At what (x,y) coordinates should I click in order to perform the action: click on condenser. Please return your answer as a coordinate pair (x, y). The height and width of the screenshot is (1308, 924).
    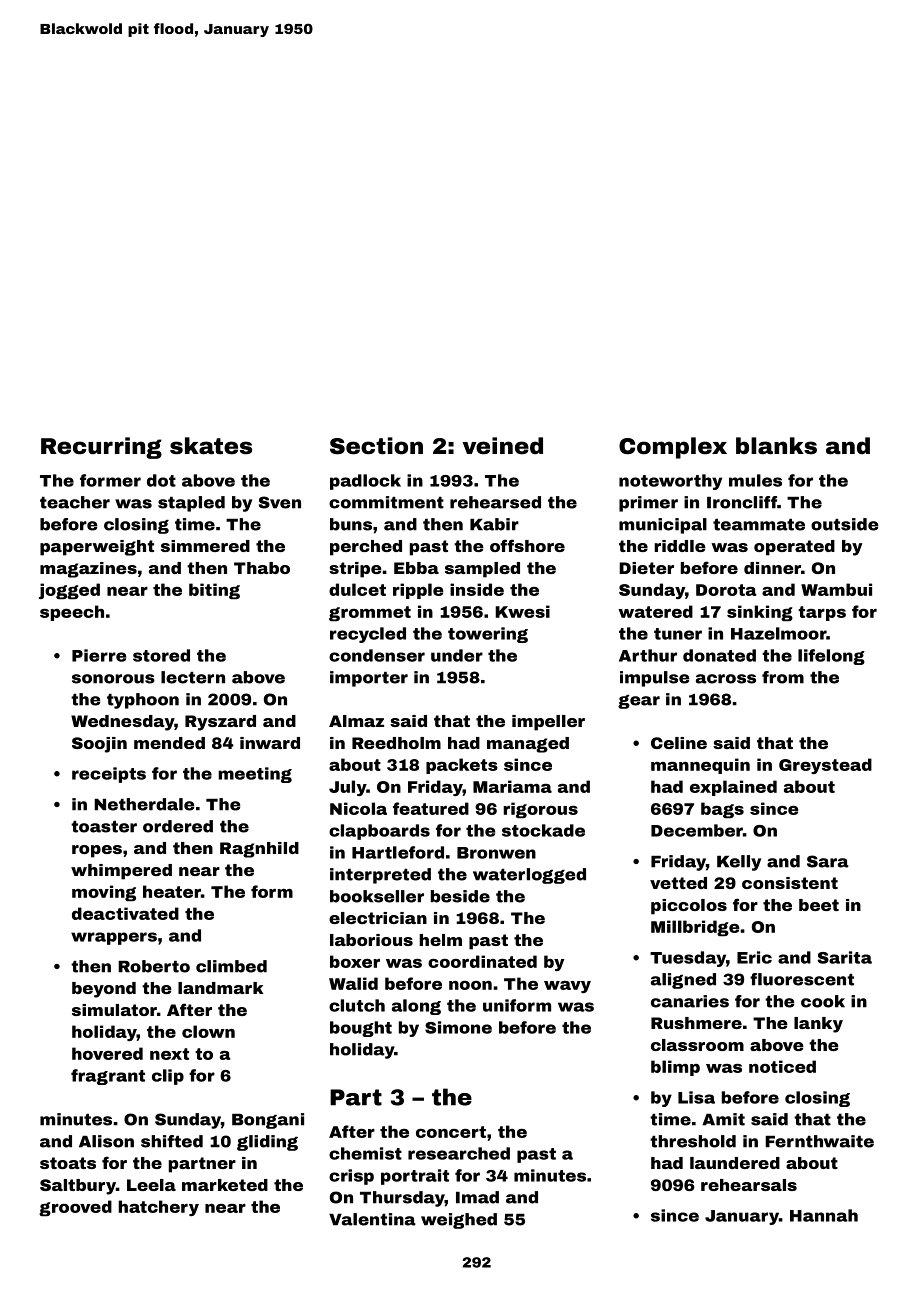
    Looking at the image, I should click on (377, 655).
